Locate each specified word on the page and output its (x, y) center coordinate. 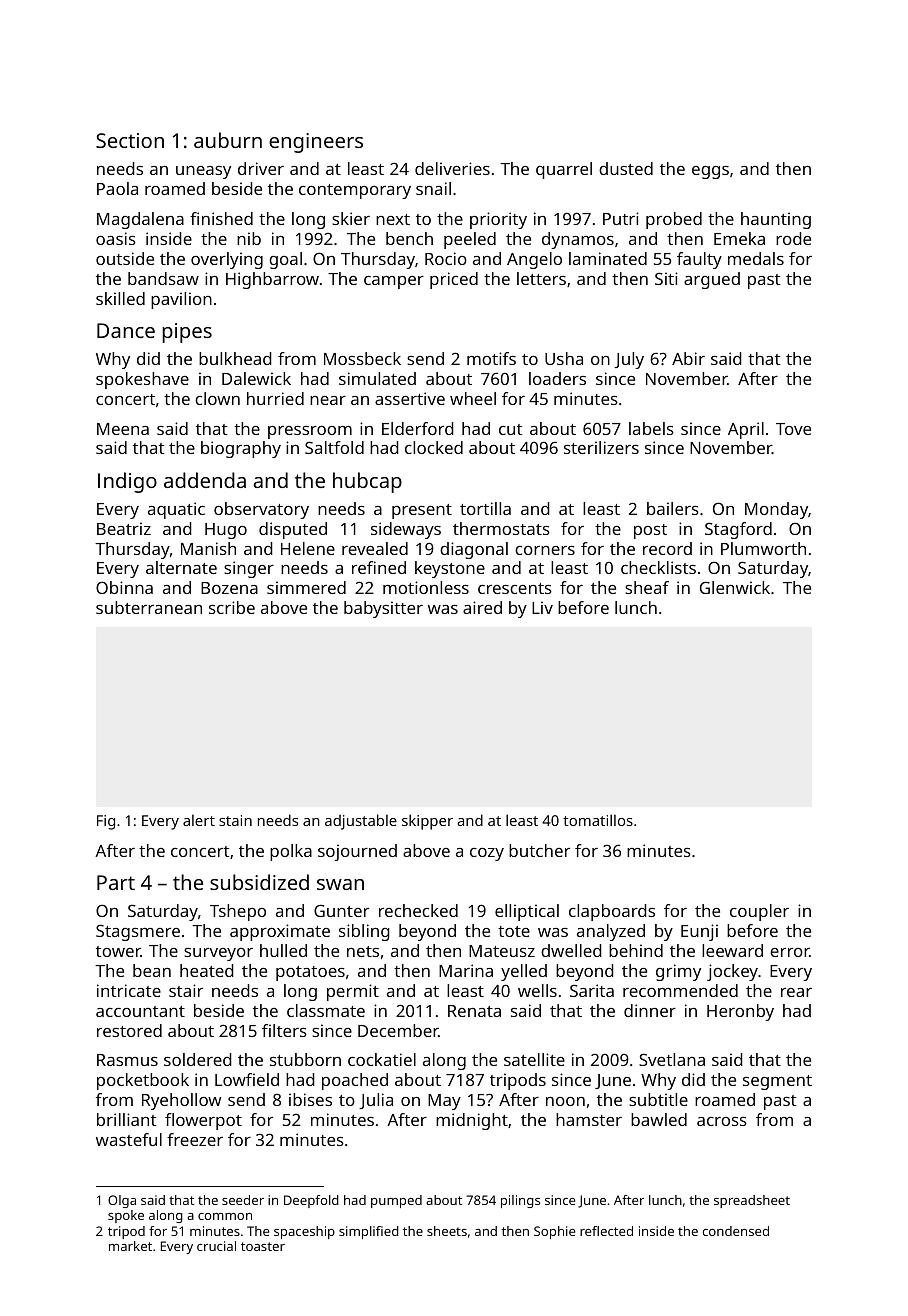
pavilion (181, 300)
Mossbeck (362, 358)
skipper (427, 822)
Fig (106, 822)
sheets (447, 1231)
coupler (759, 912)
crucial (216, 1246)
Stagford (738, 530)
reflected (606, 1231)
